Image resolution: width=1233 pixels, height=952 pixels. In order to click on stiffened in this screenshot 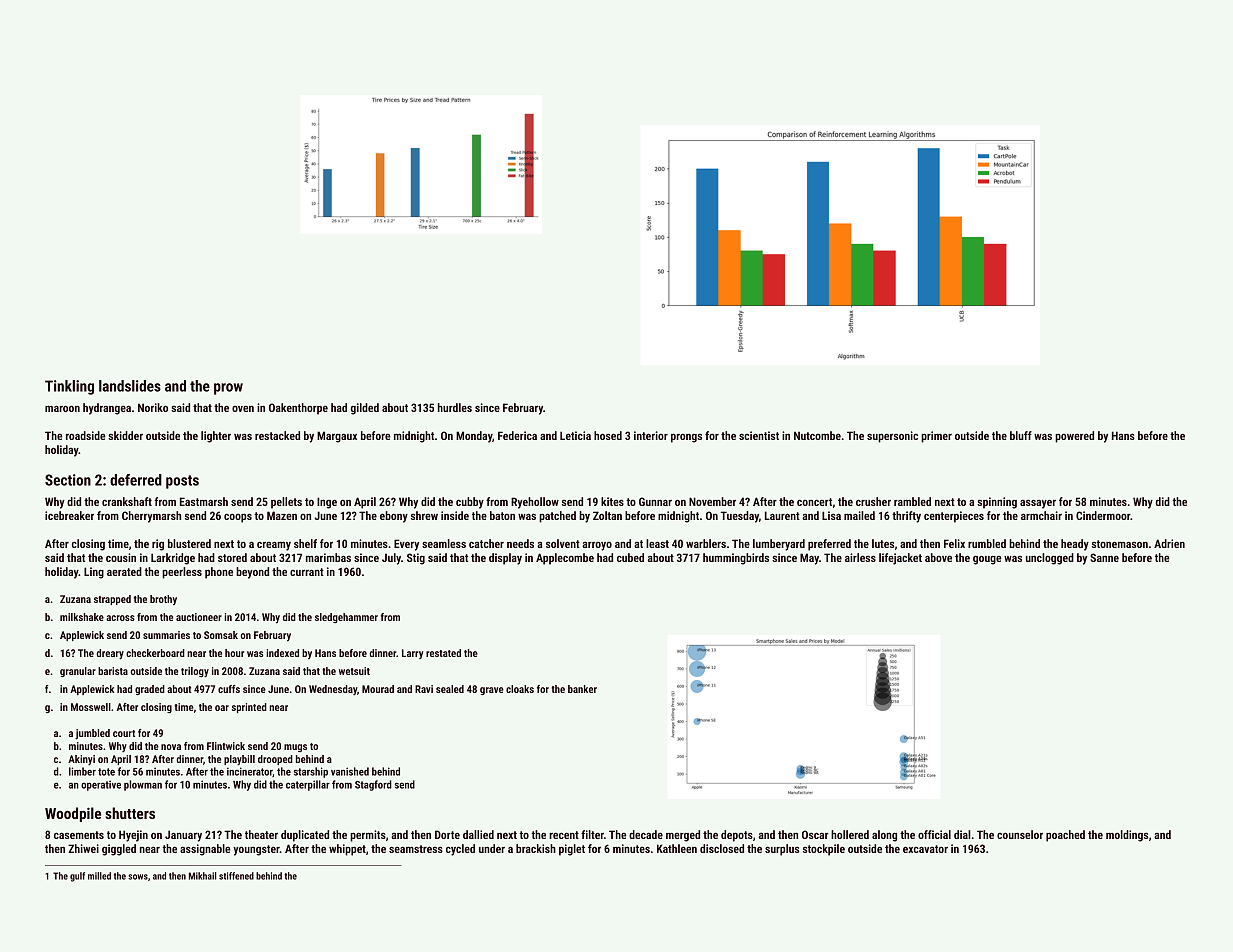, I will do `click(236, 876)`.
